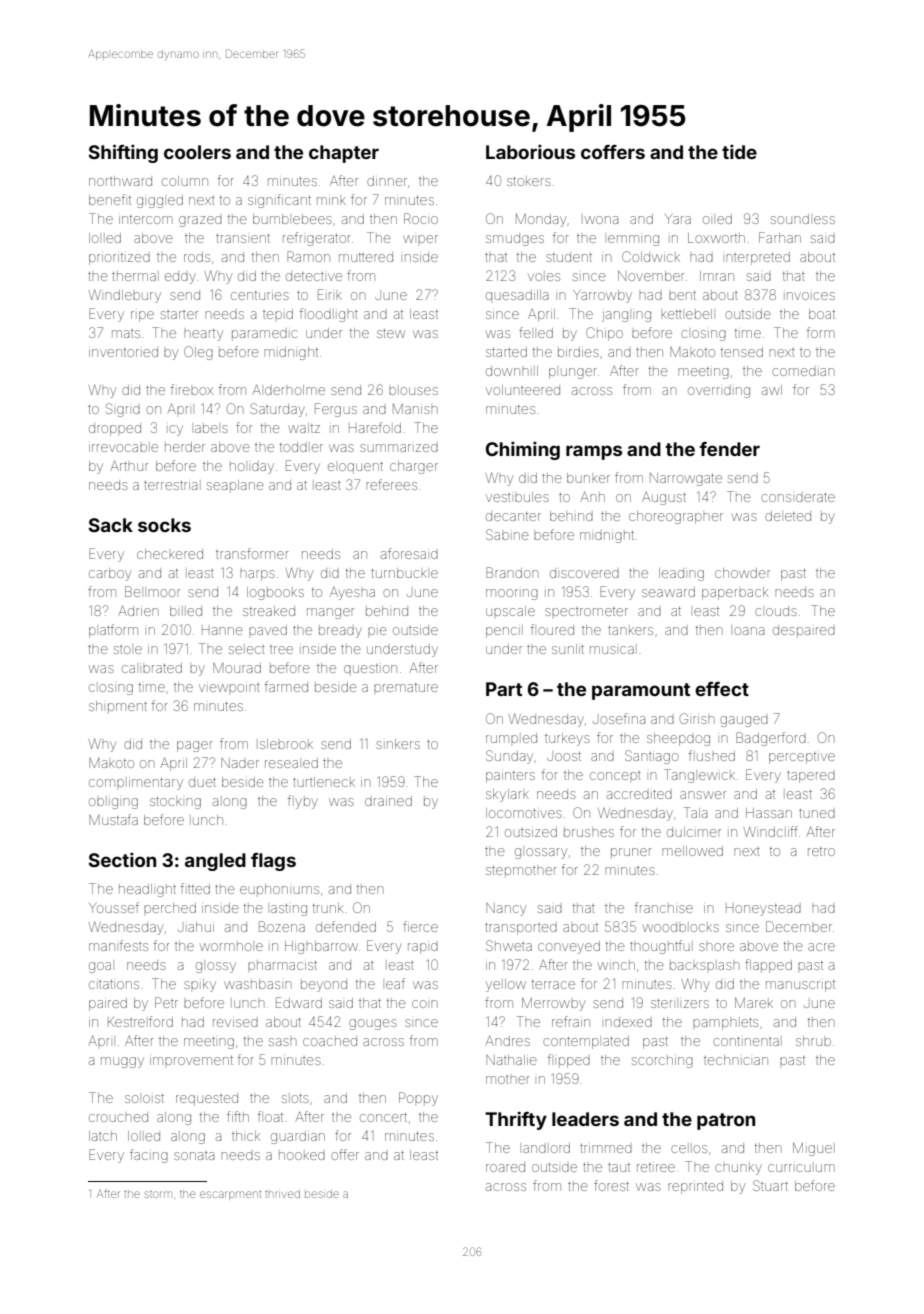 The height and width of the screenshot is (1314, 924). Describe the element at coordinates (788, 516) in the screenshot. I see `deleted` at that location.
